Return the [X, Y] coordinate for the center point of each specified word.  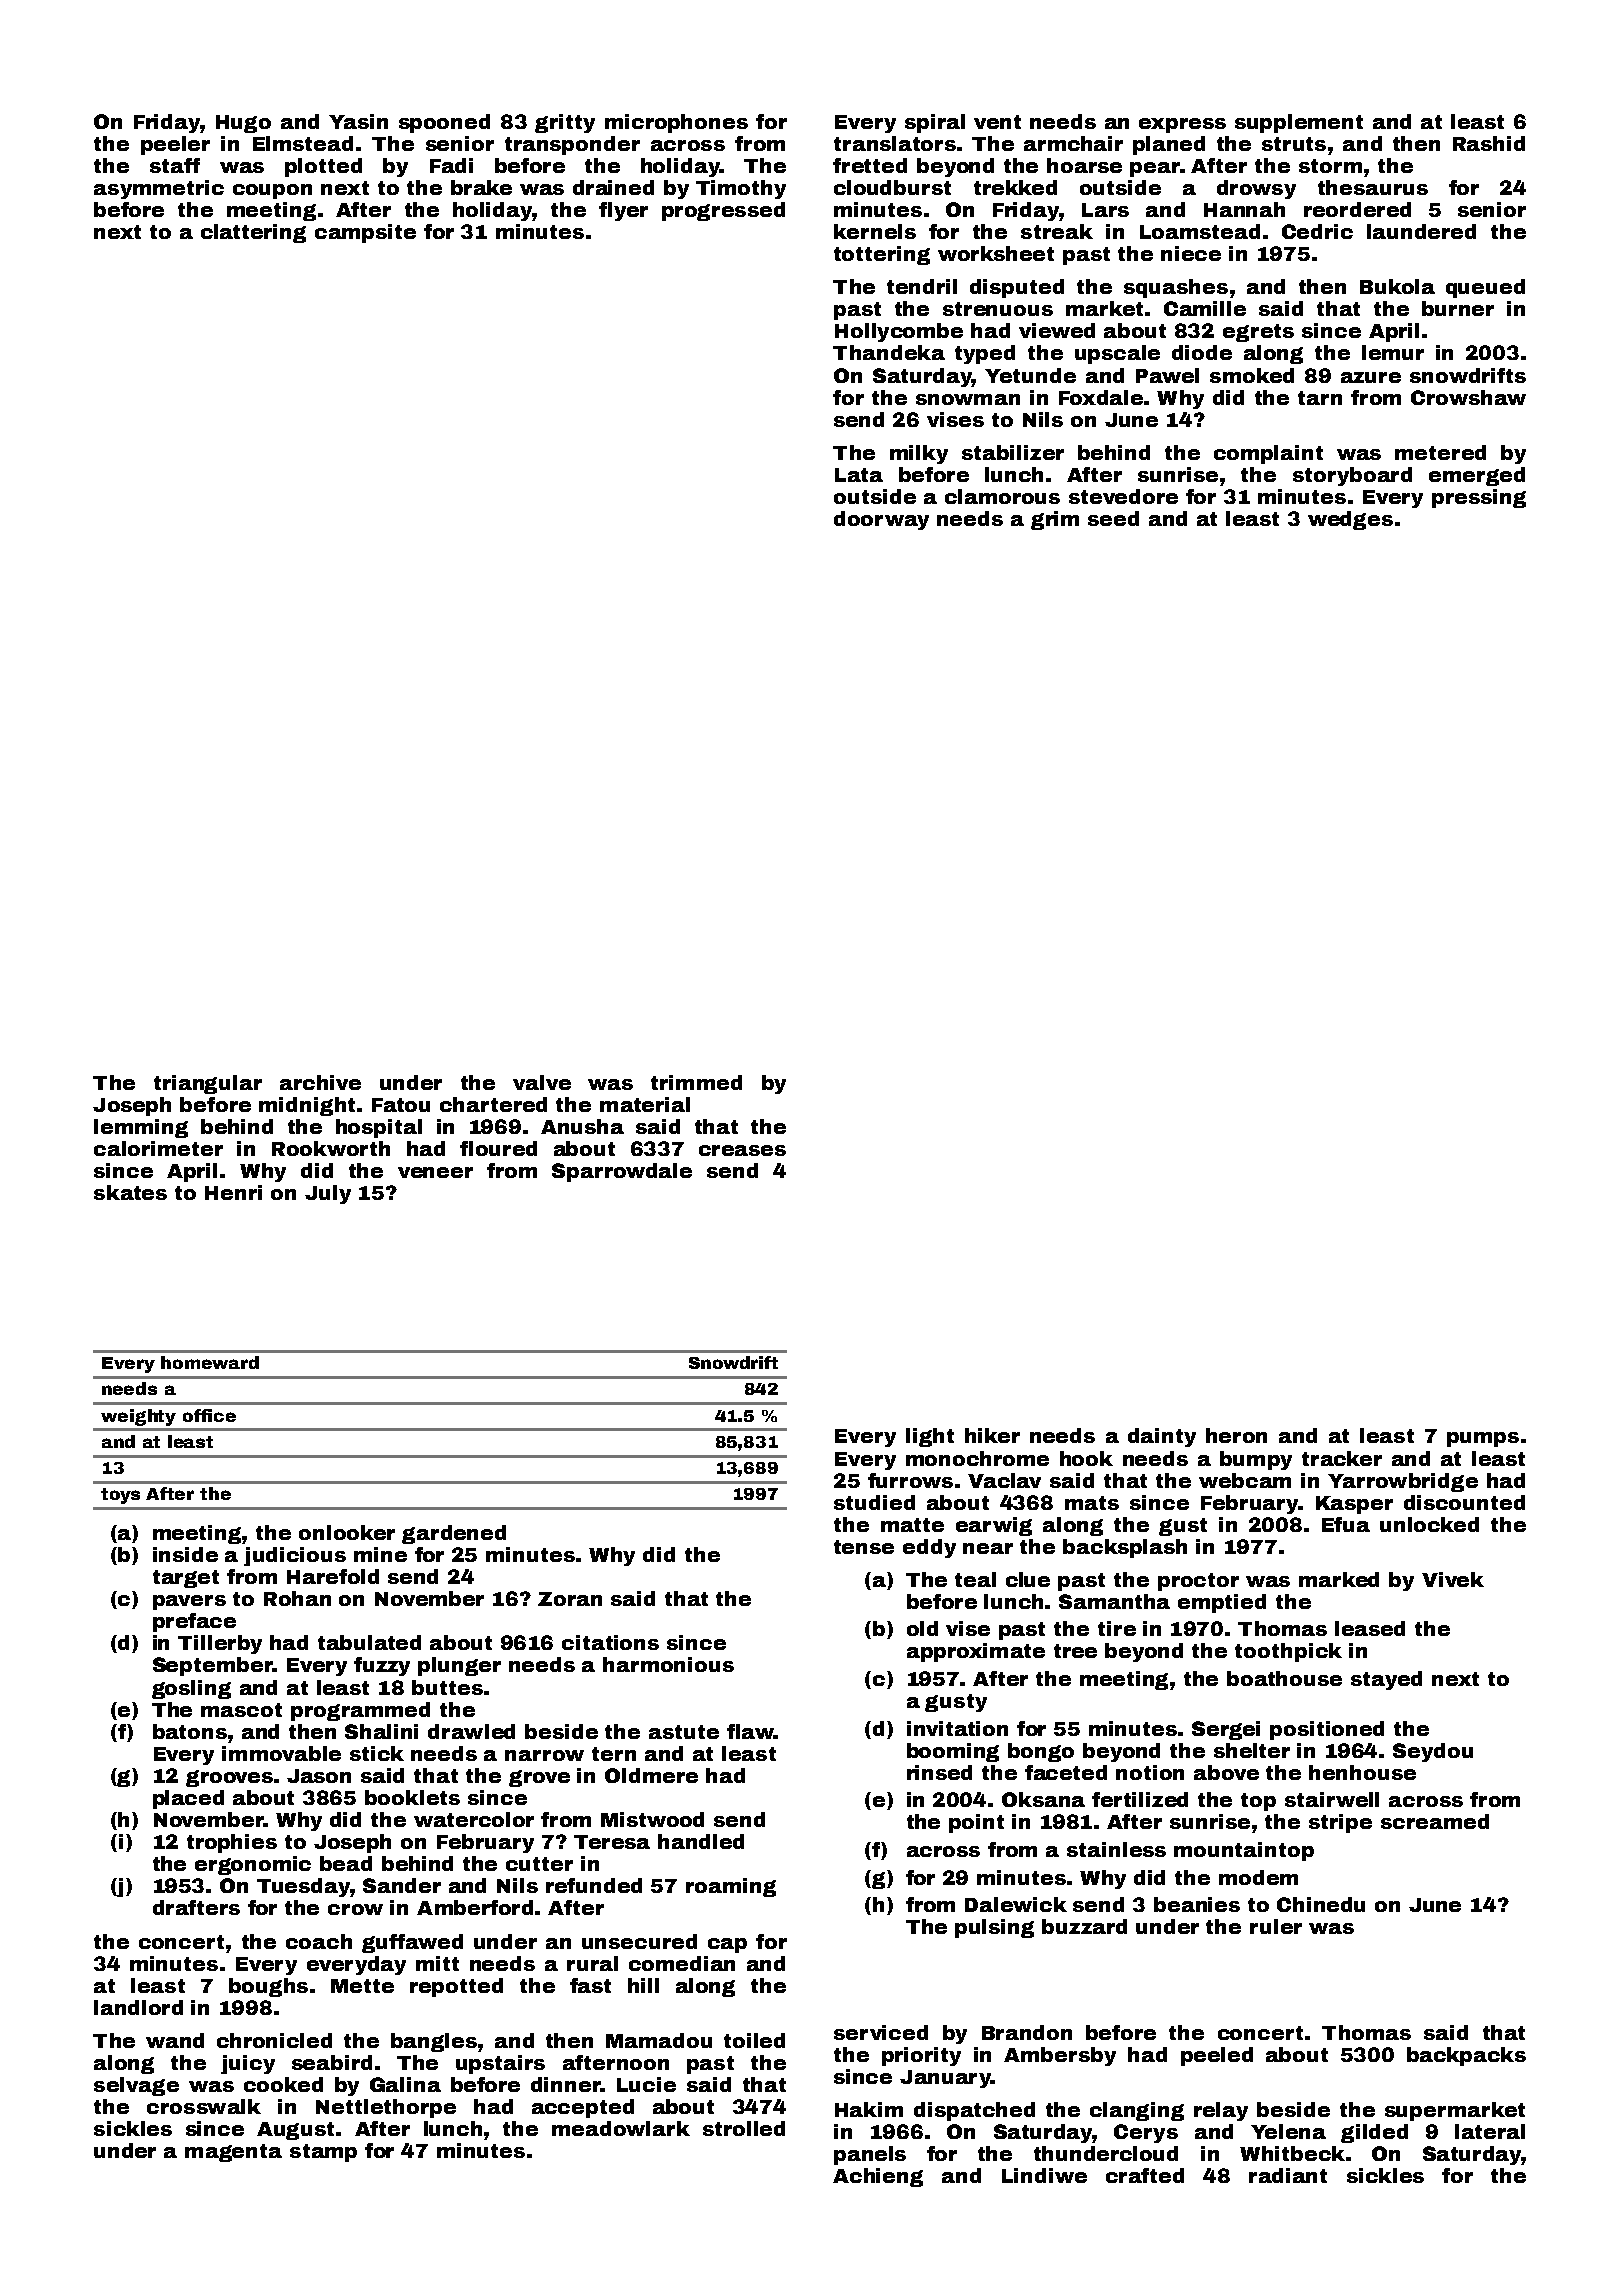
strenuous [998, 309]
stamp [323, 2153]
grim [1055, 520]
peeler [175, 145]
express [1182, 125]
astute [684, 1732]
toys [120, 1496]
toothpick [1288, 1652]
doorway [881, 520]
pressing [1479, 498]
